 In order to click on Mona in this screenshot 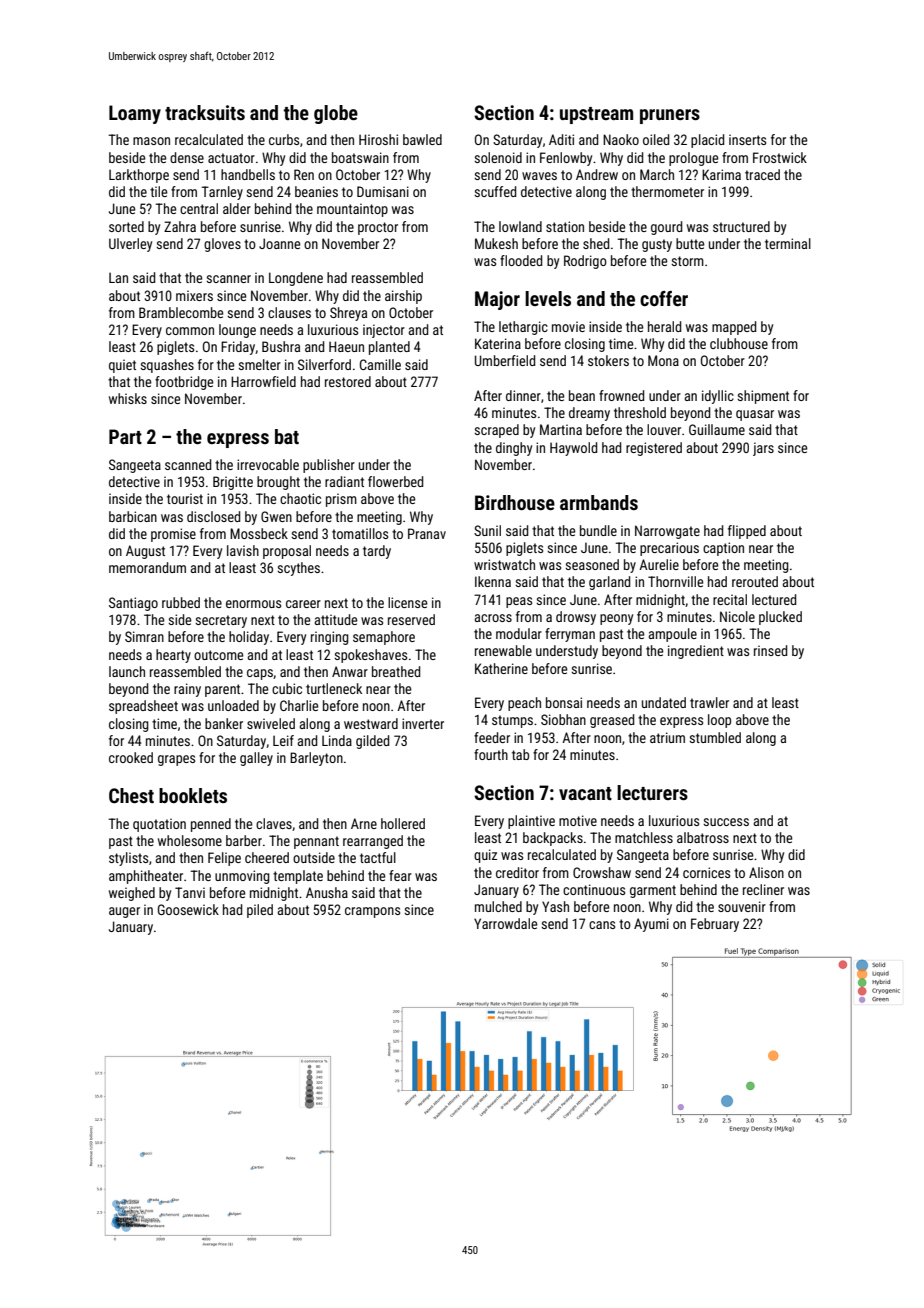, I will do `click(663, 360)`.
